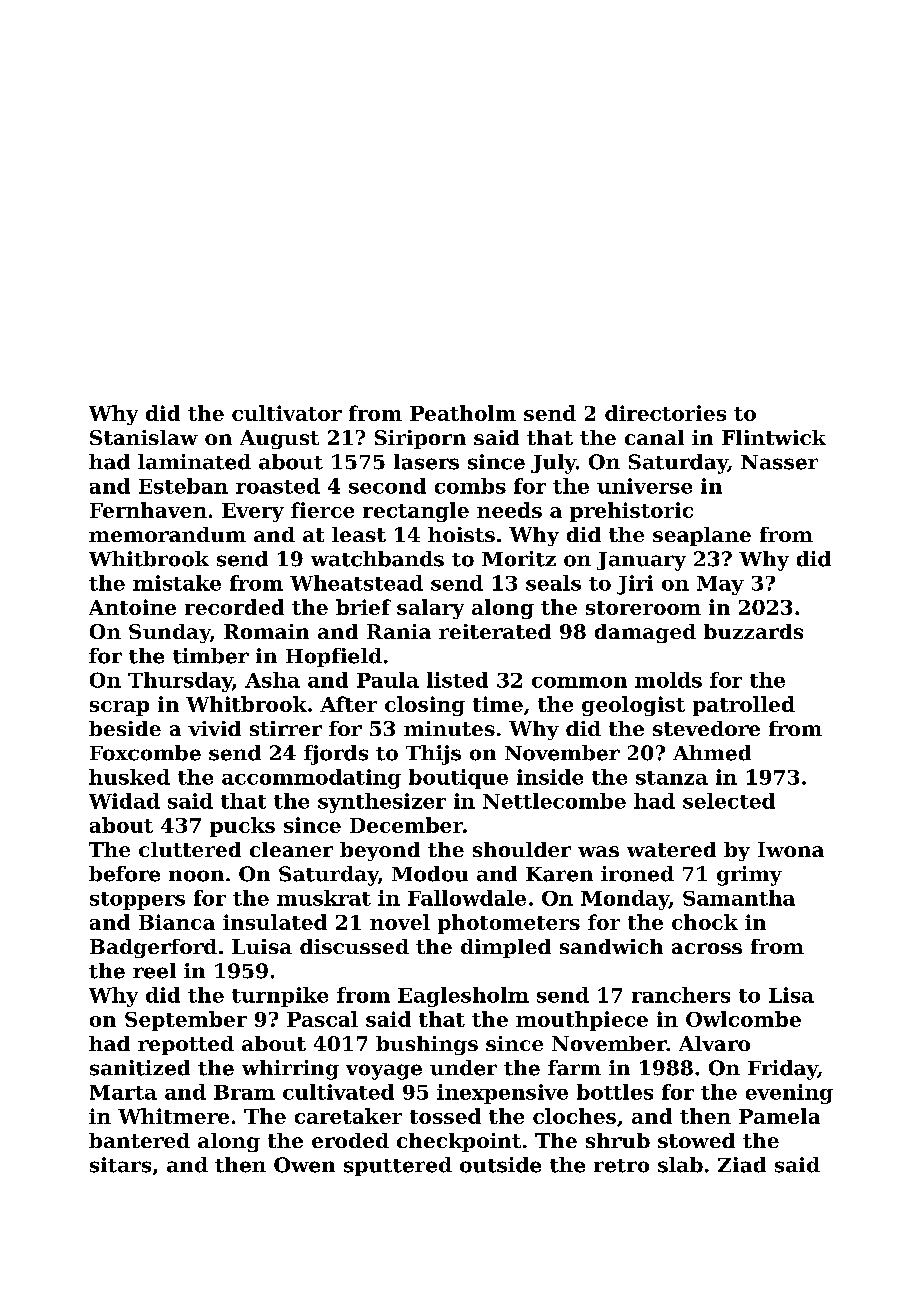 This screenshot has height=1308, width=924. What do you see at coordinates (253, 512) in the screenshot?
I see `Every` at bounding box center [253, 512].
